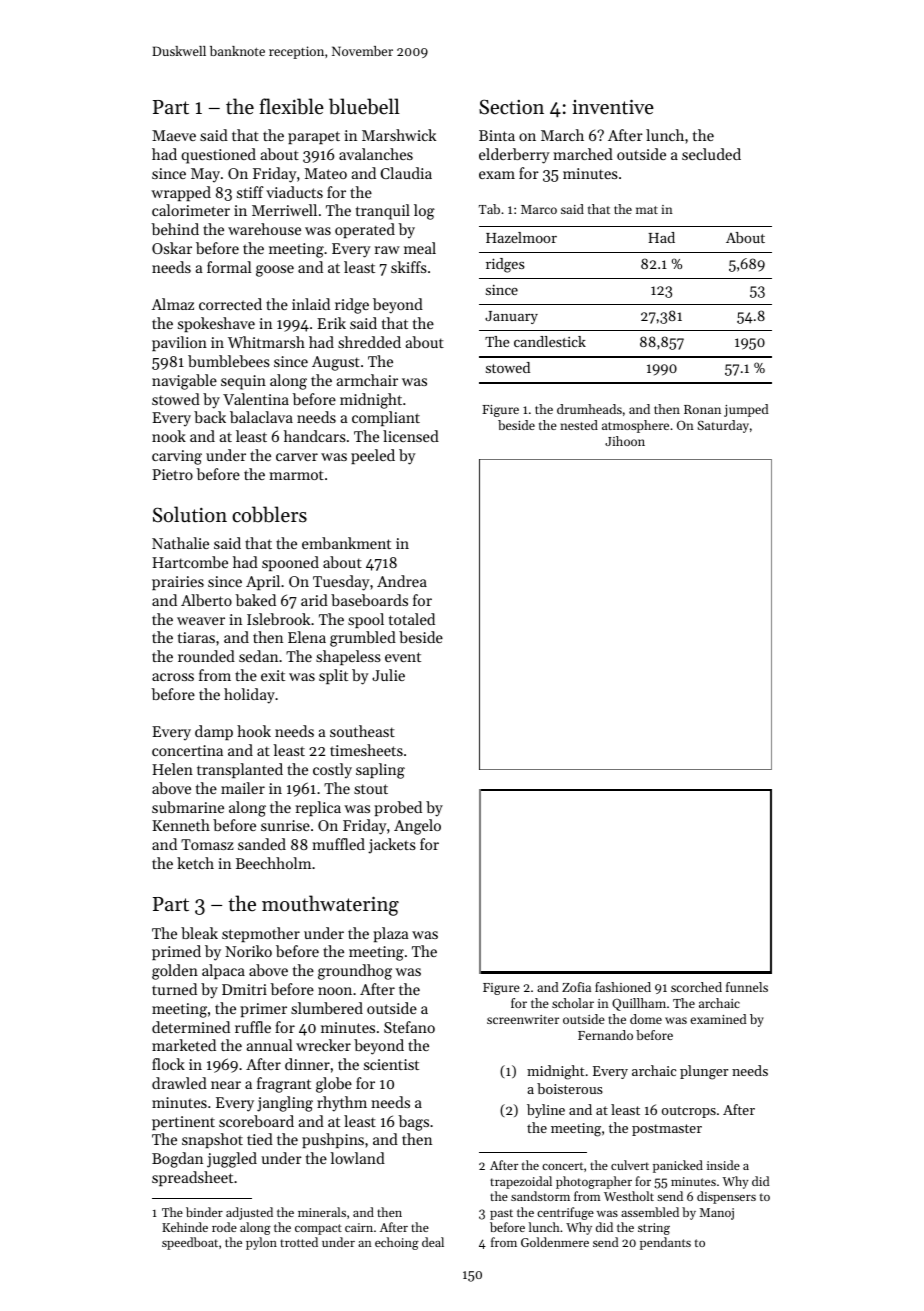 This page has height=1311, width=924. Describe the element at coordinates (711, 154) in the page. I see `secluded` at that location.
